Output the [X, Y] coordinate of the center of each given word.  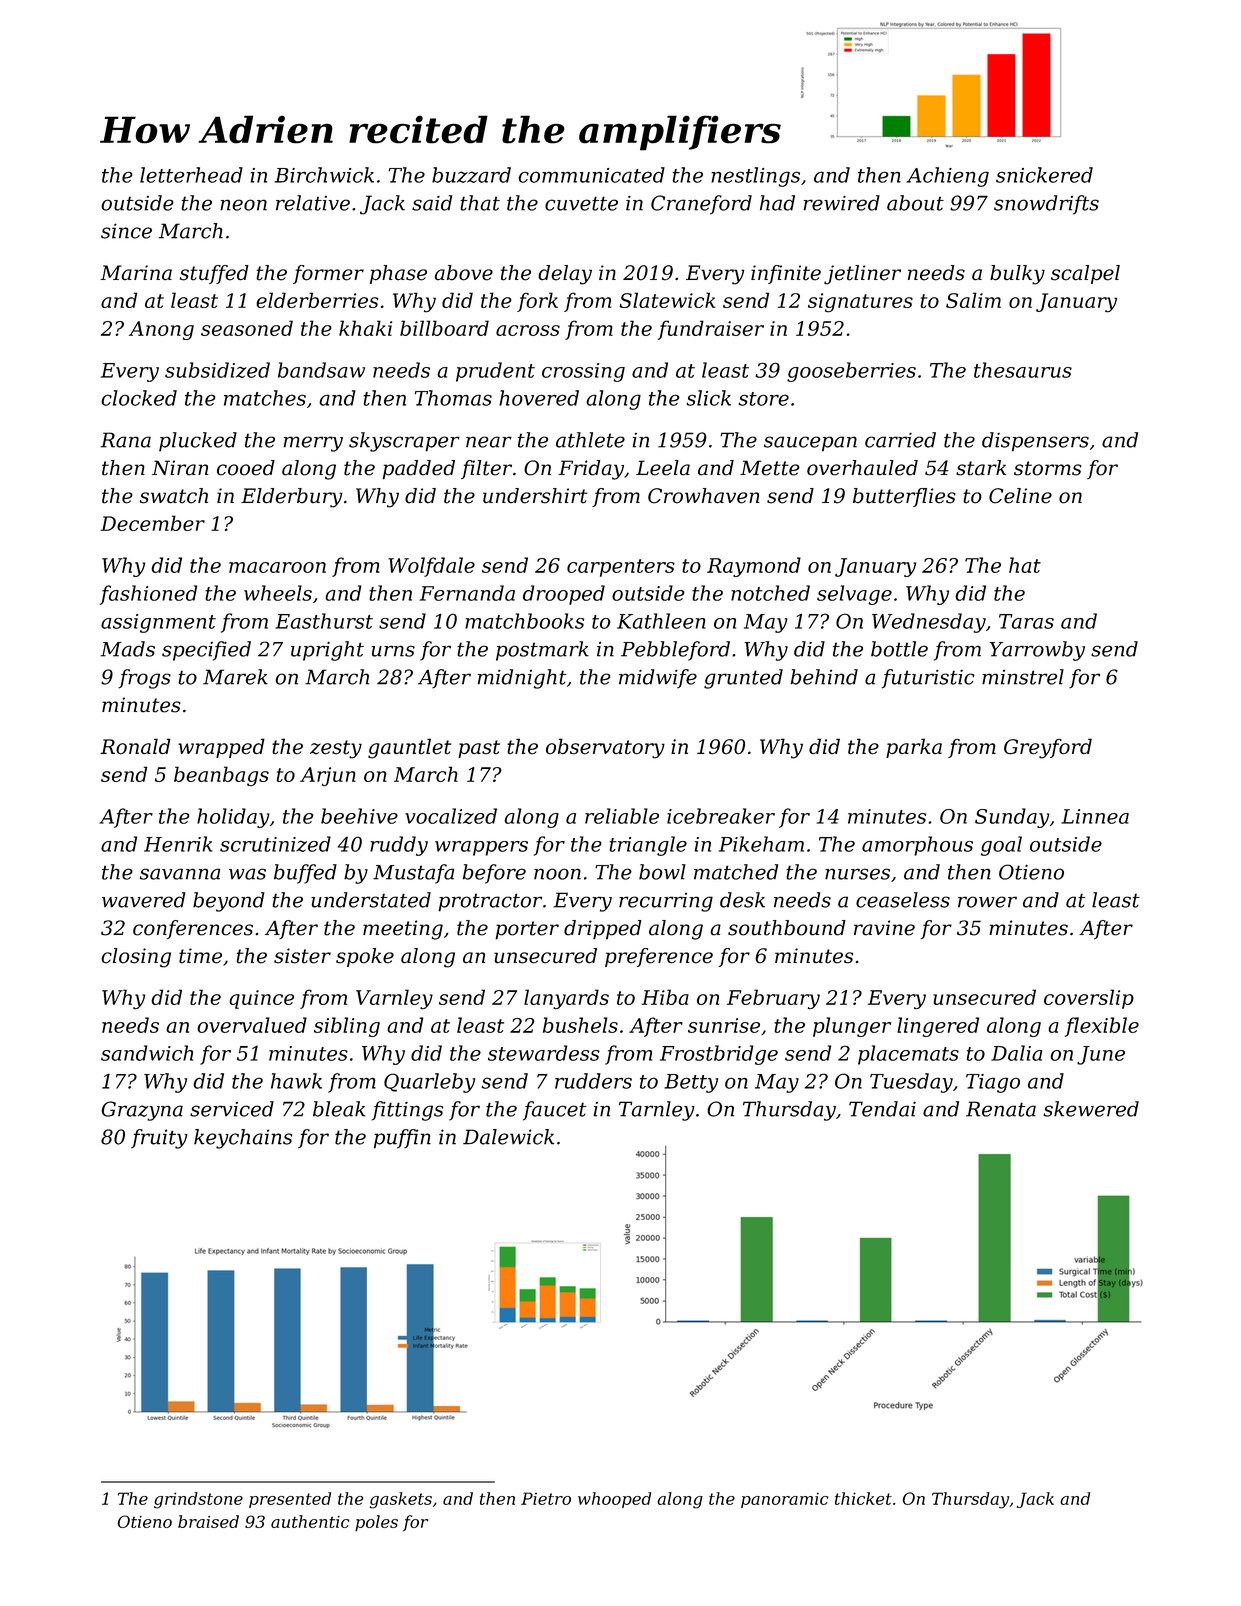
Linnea [1095, 816]
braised [208, 1521]
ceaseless [903, 900]
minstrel [1023, 677]
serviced [232, 1109]
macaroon [277, 567]
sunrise [724, 1025]
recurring [666, 902]
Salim [973, 300]
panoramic [785, 1500]
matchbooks [524, 621]
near [489, 442]
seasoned [247, 328]
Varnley [394, 999]
